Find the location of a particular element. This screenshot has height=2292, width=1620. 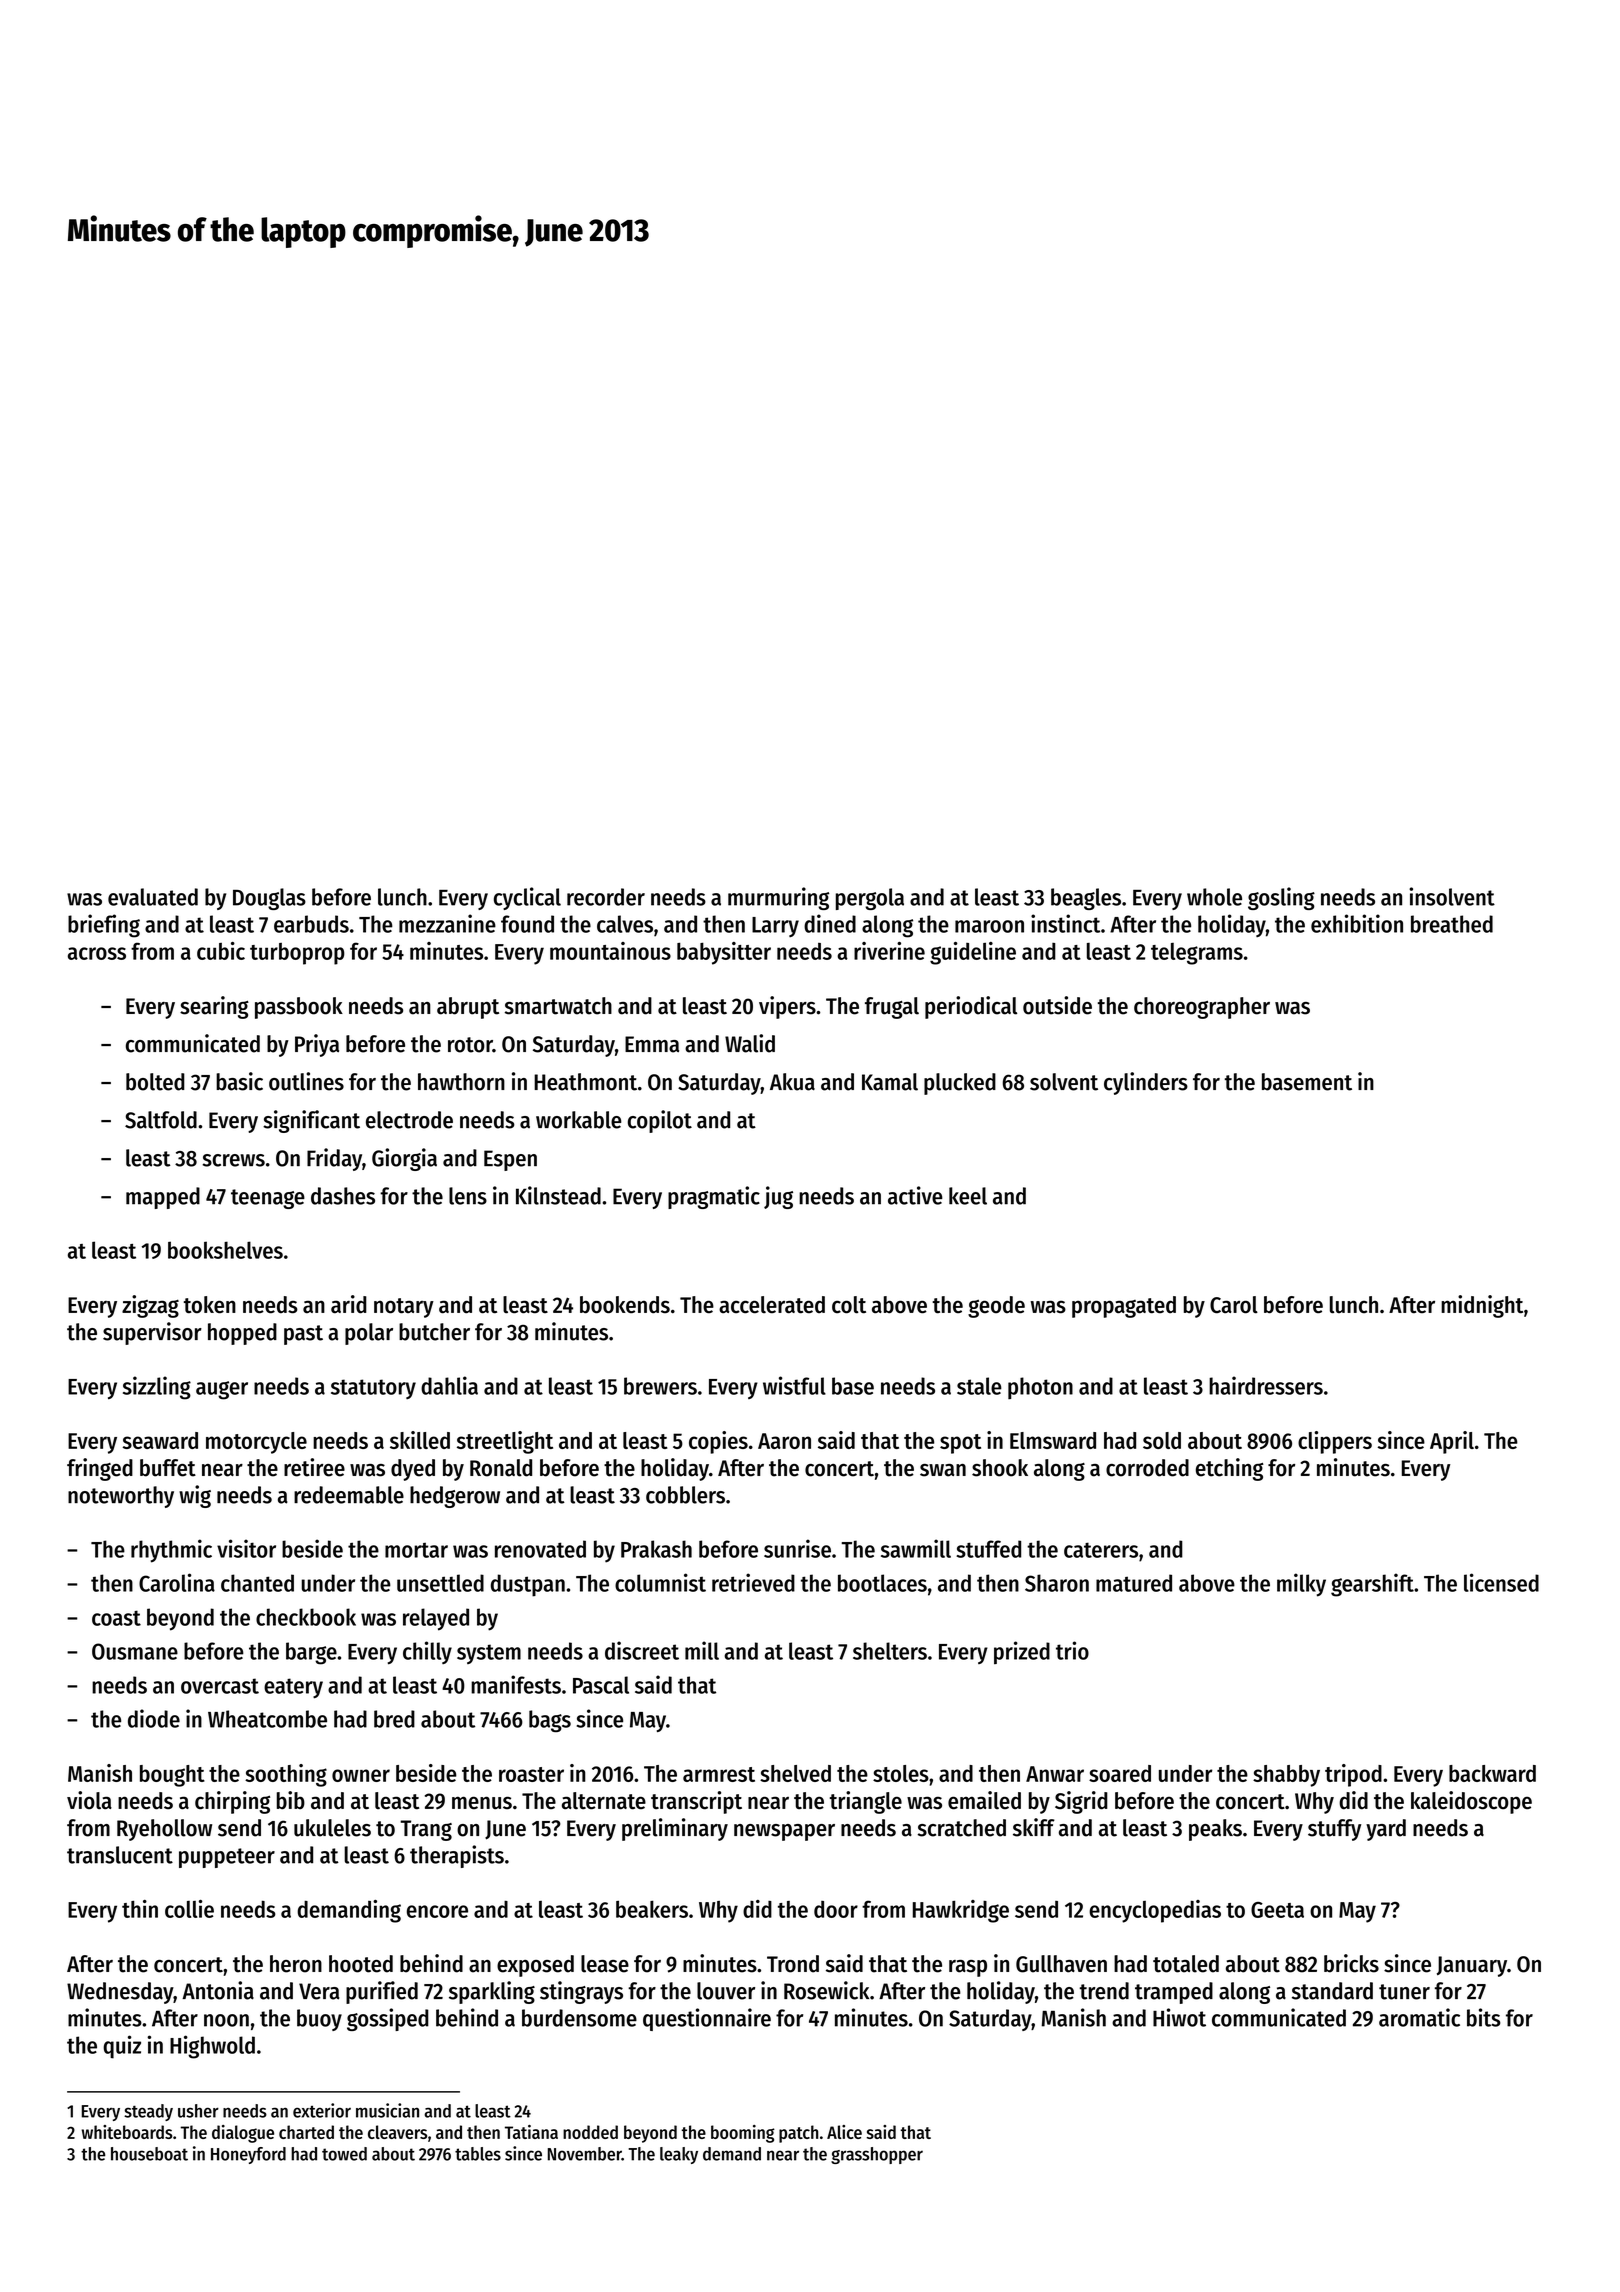

bookshelves is located at coordinates (225, 1250).
